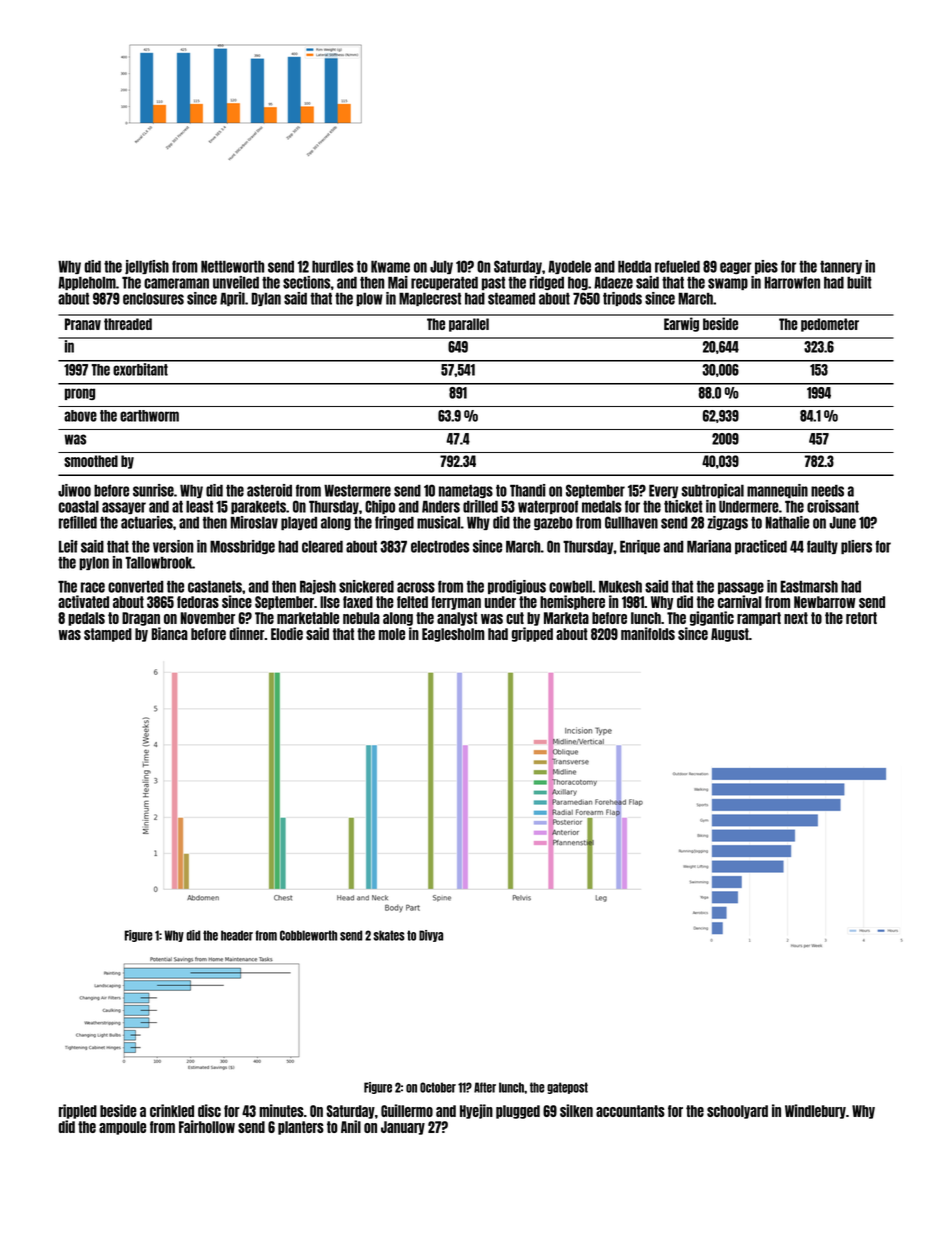 Image resolution: width=952 pixels, height=1233 pixels. I want to click on Windlebury, so click(815, 1111).
